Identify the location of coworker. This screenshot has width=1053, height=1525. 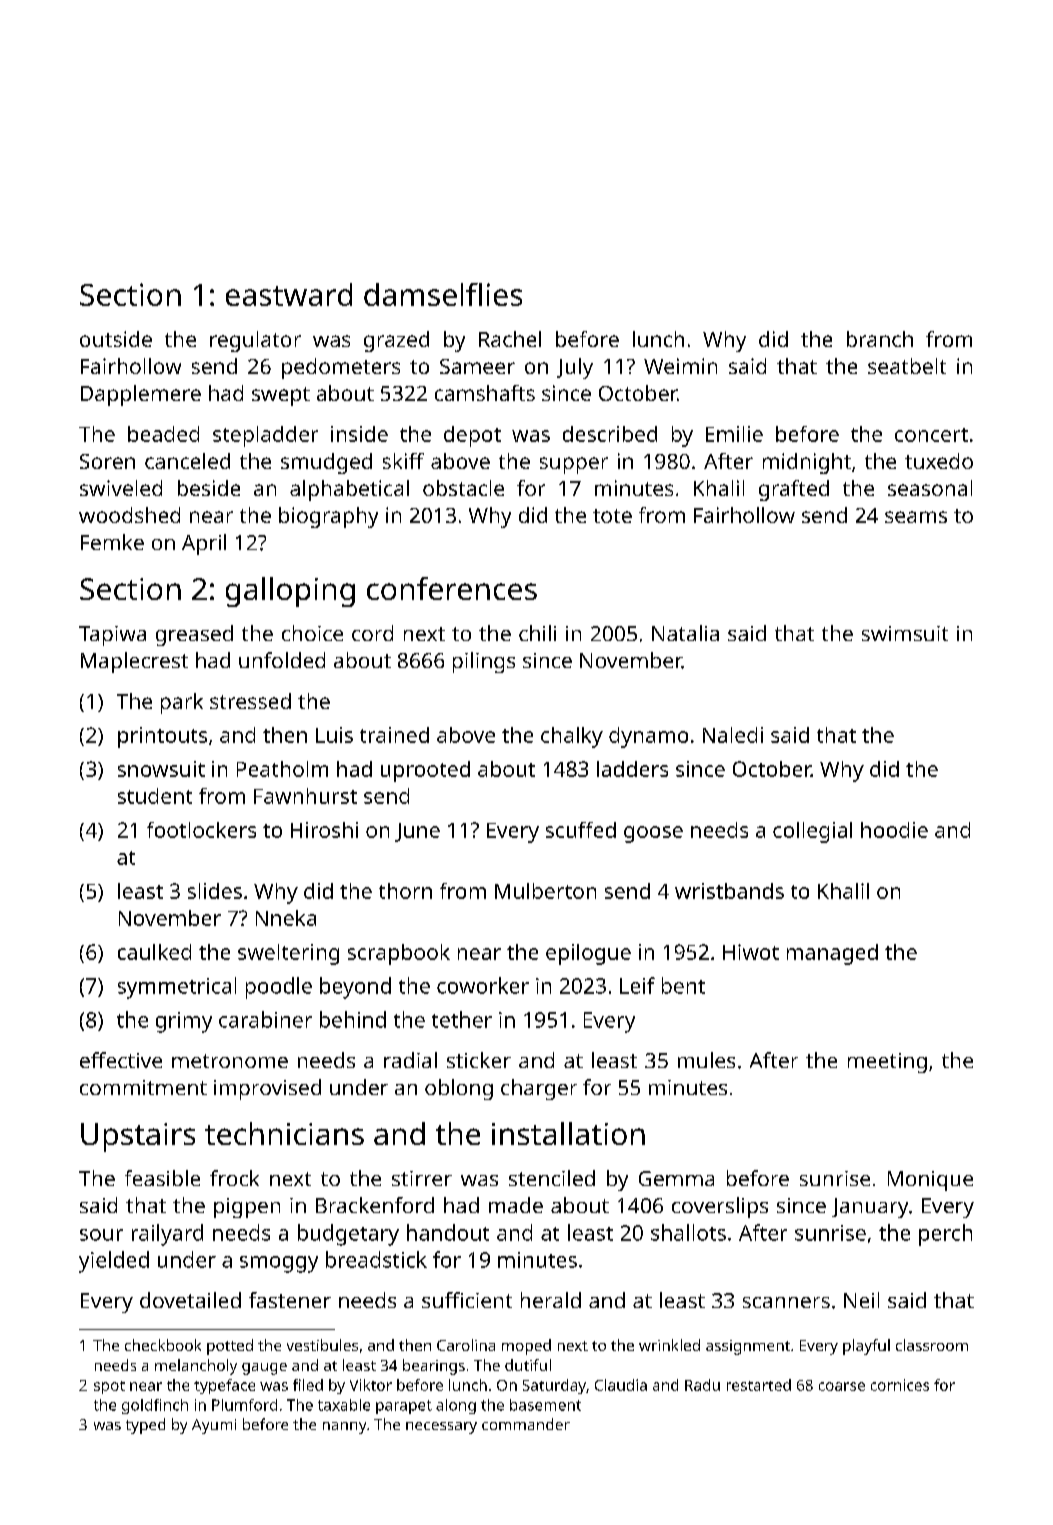
(483, 985).
